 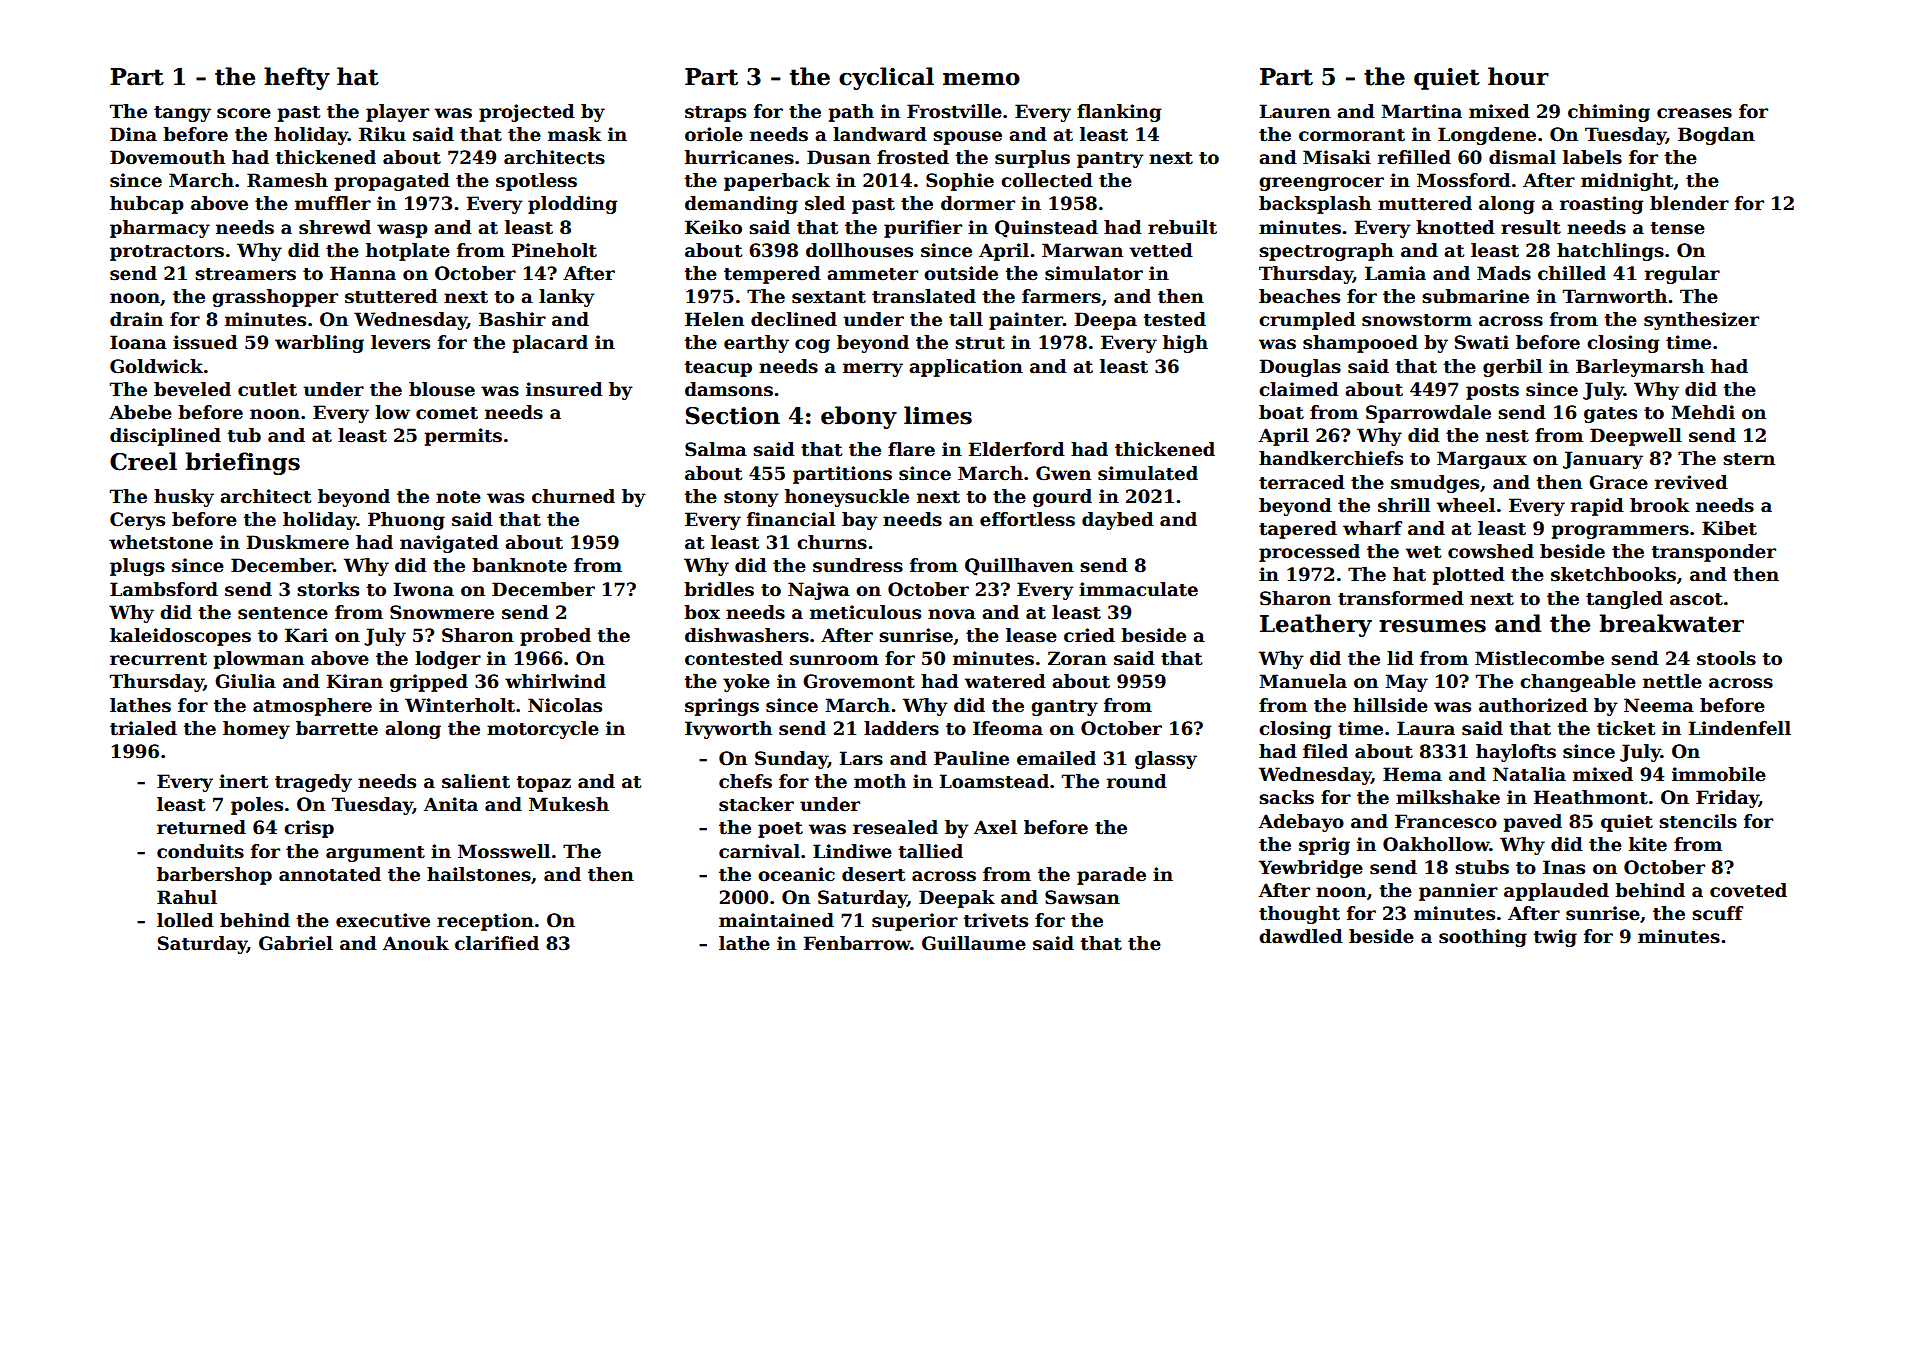 What do you see at coordinates (1331, 458) in the screenshot?
I see `handkerchiefs` at bounding box center [1331, 458].
